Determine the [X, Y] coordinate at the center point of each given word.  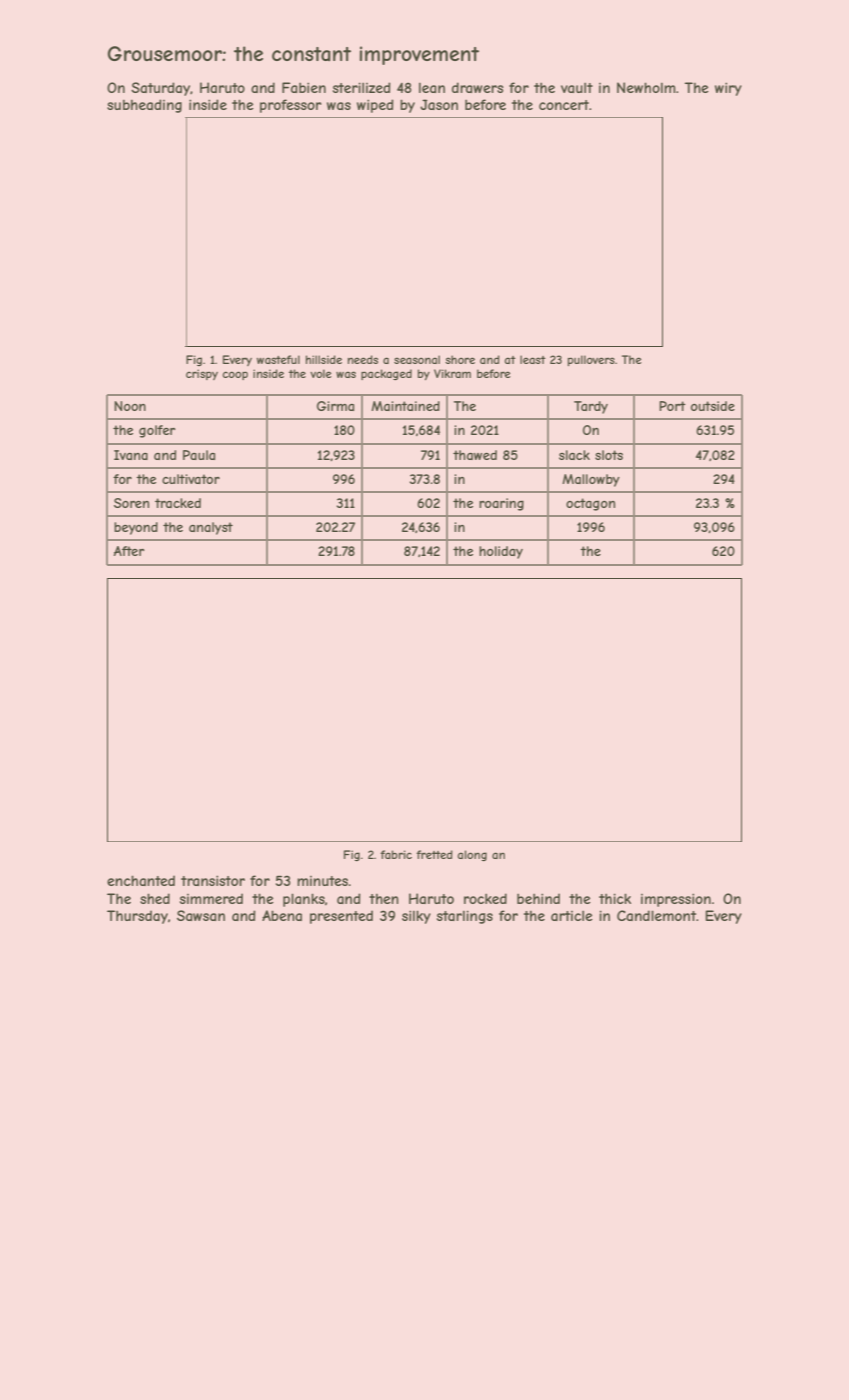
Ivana [131, 455]
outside [713, 406]
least [533, 359]
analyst [211, 528]
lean [432, 87]
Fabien [304, 87]
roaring [501, 504]
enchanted [141, 880]
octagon [590, 504]
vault [577, 88]
